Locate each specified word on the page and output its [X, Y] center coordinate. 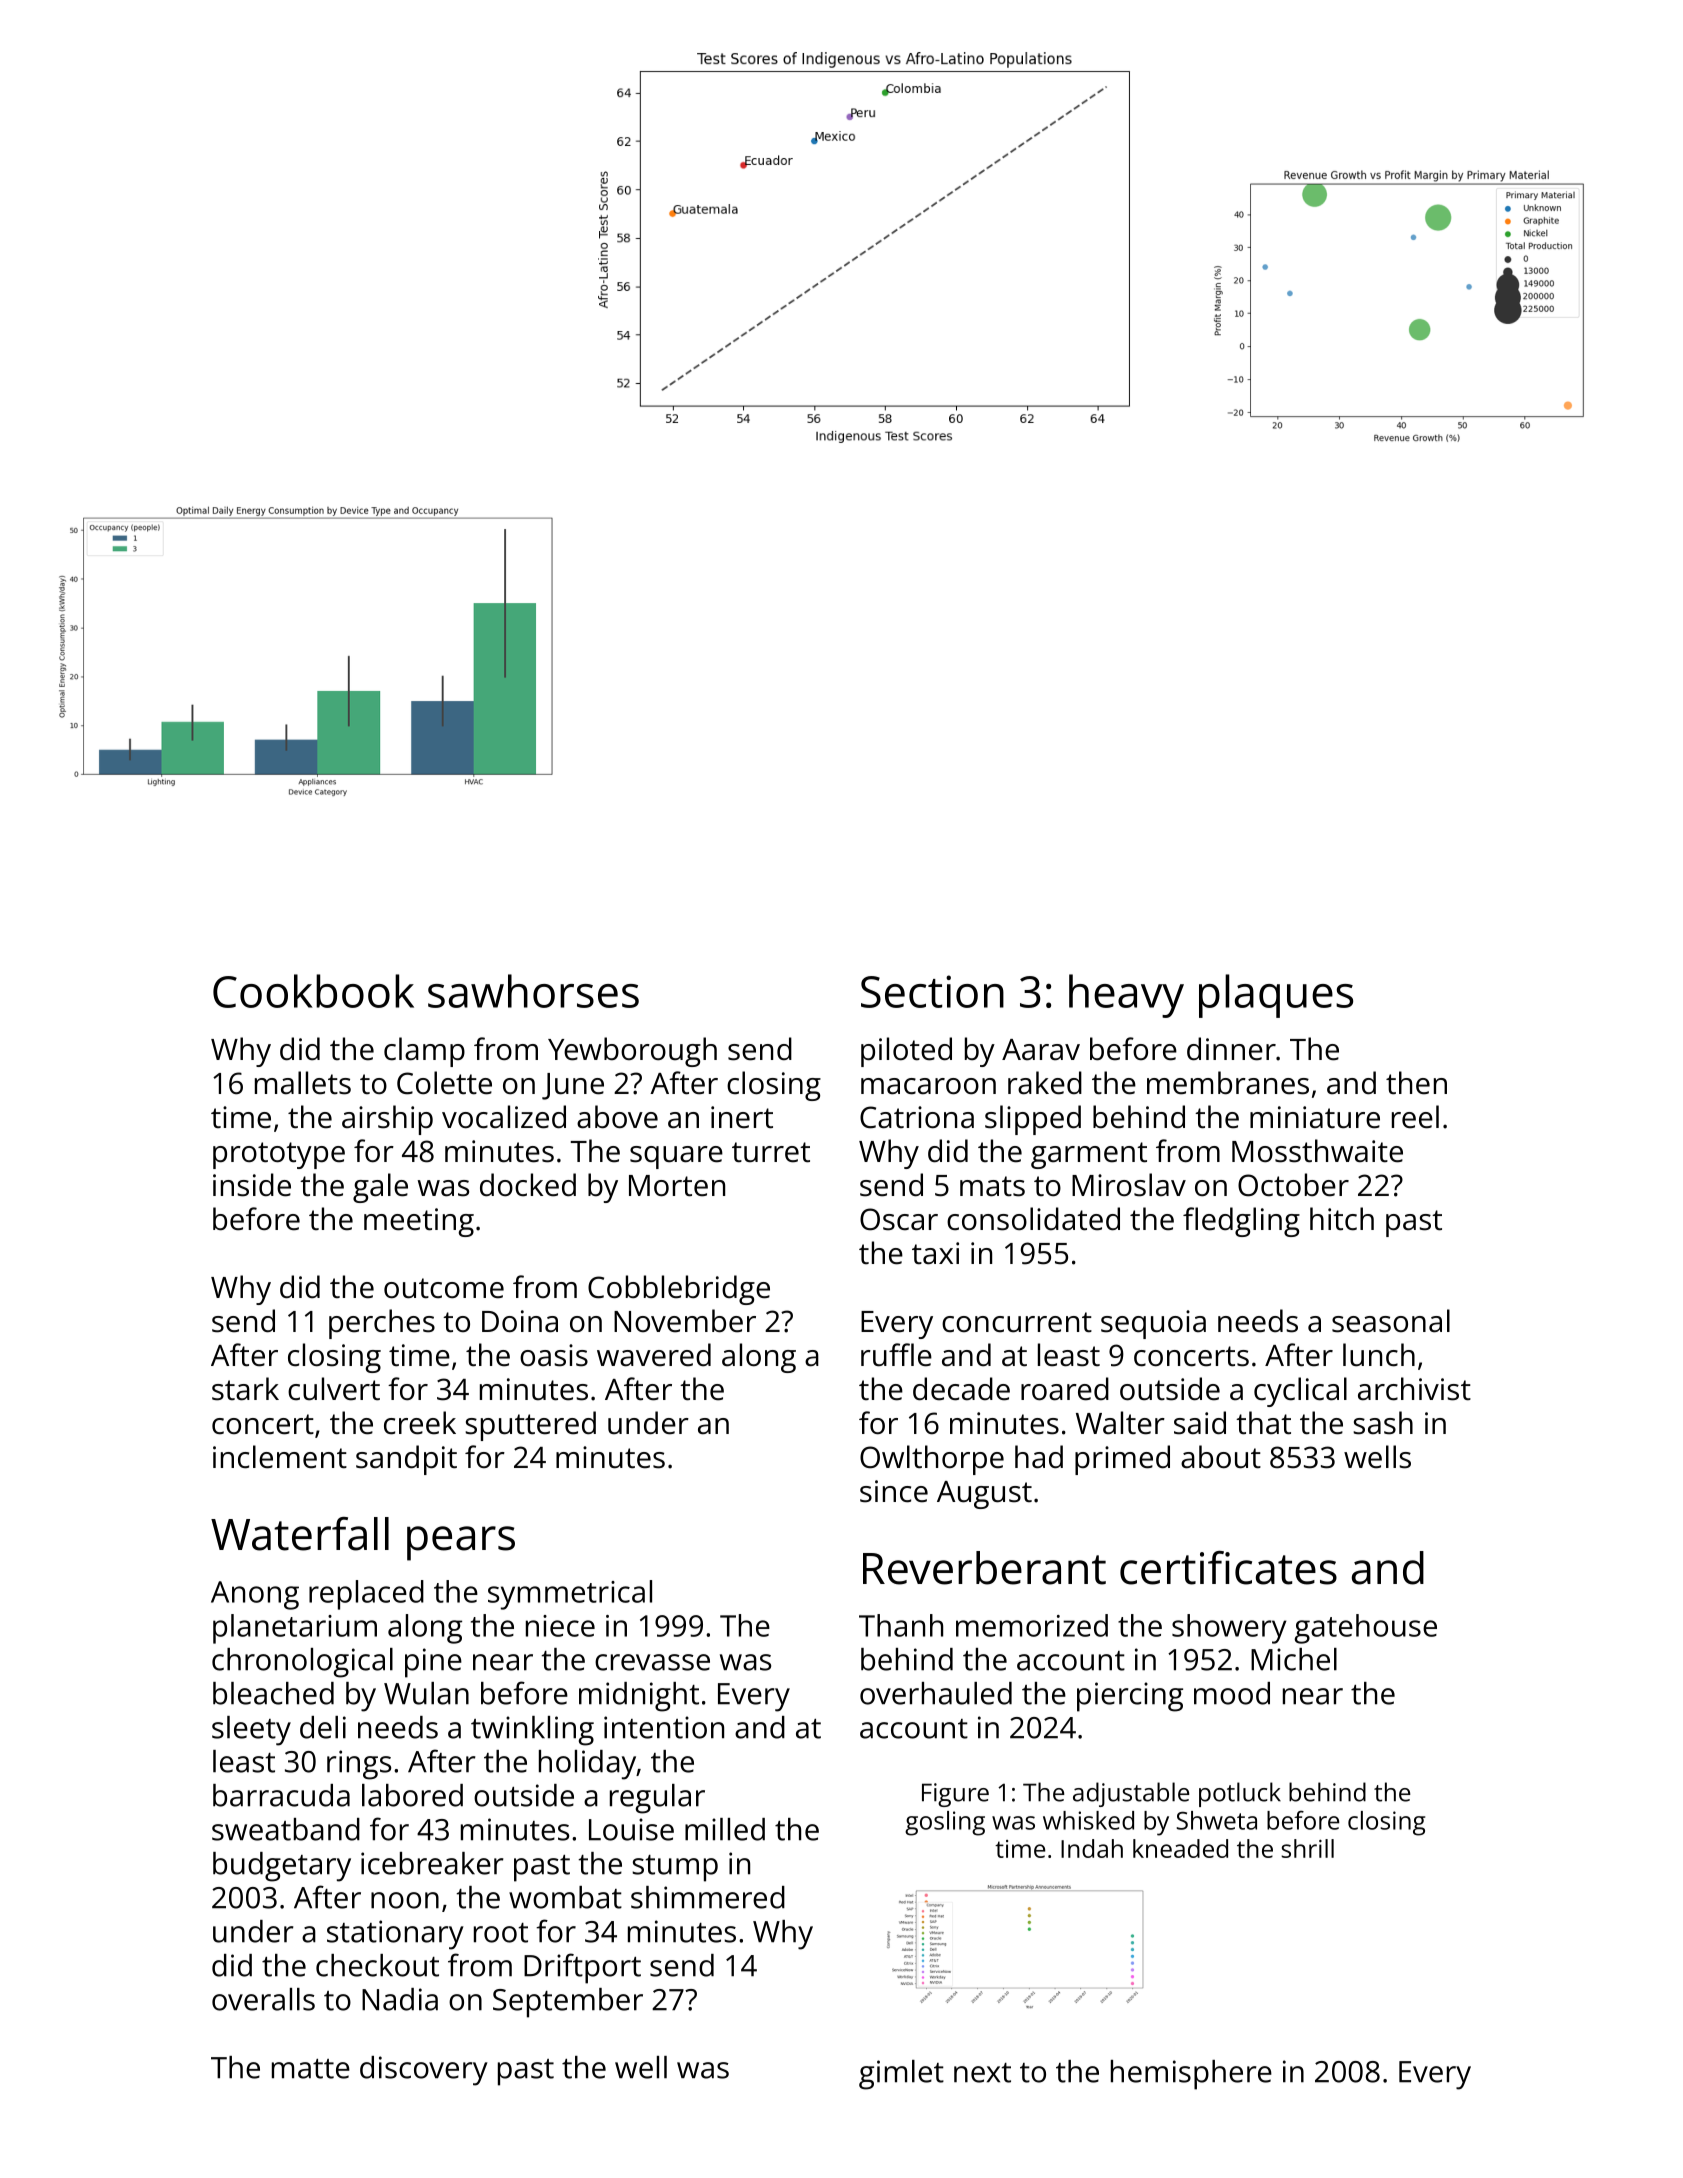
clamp [424, 1052]
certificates [1228, 1568]
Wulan [426, 1693]
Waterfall [300, 1534]
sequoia [1153, 1324]
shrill [1307, 1848]
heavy [1126, 996]
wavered [654, 1355]
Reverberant [984, 1568]
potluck [1240, 1794]
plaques [1276, 996]
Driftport [582, 1968]
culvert [334, 1389]
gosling [945, 1823]
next [982, 2073]
